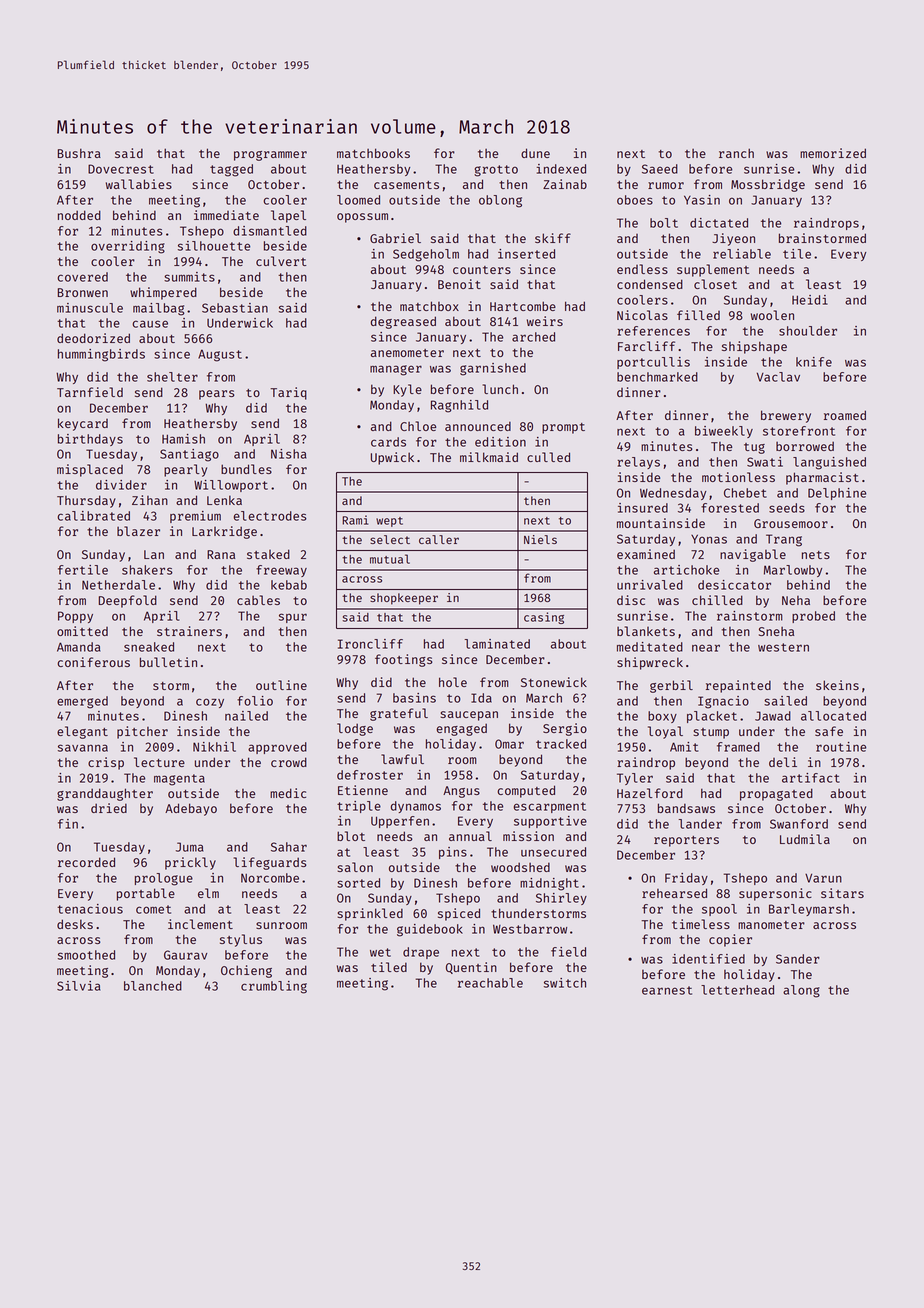  What do you see at coordinates (380, 952) in the image?
I see `wet` at bounding box center [380, 952].
